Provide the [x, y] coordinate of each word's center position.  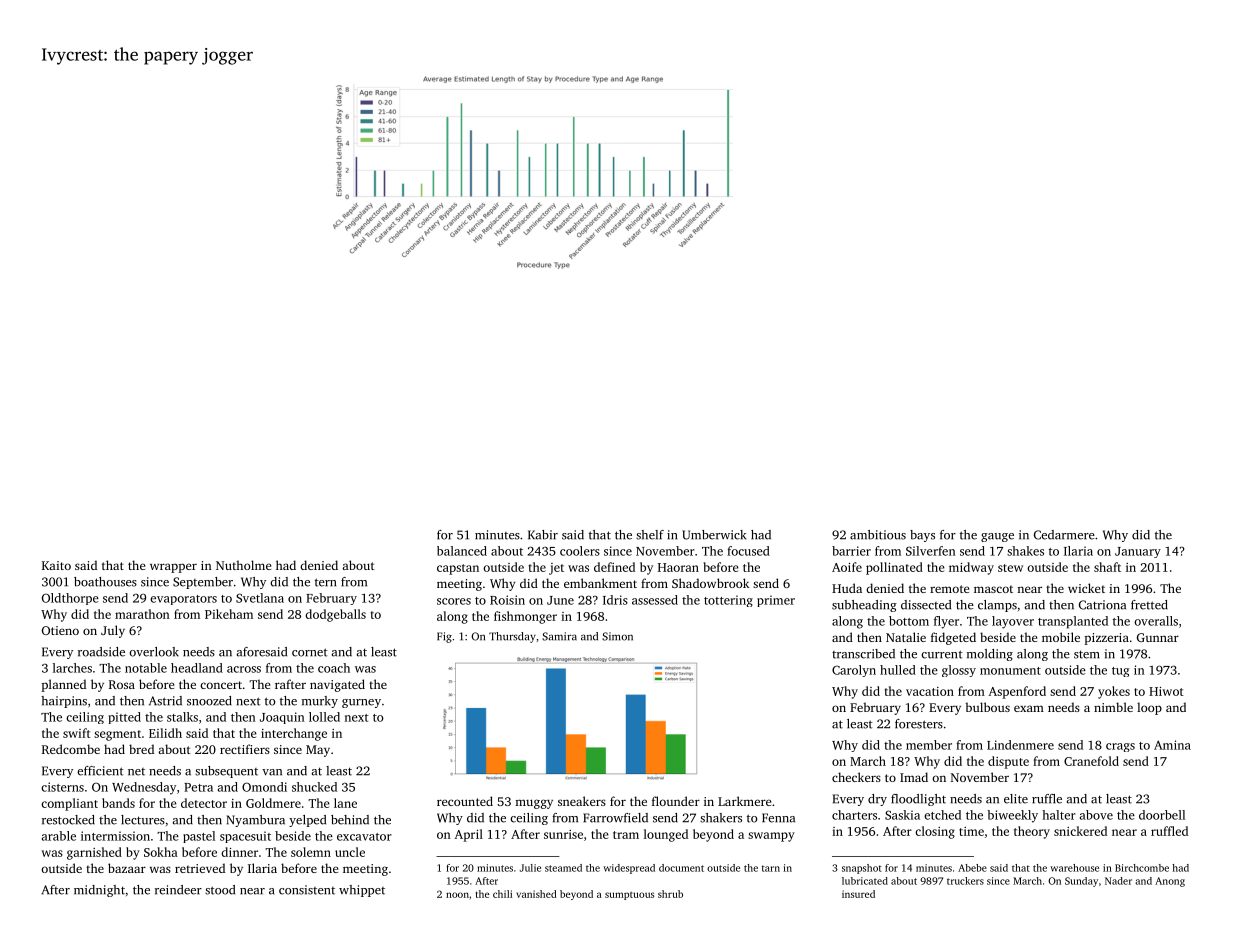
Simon [617, 636]
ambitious [878, 535]
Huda [847, 588]
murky [320, 702]
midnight [99, 891]
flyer [946, 622]
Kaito [56, 565]
